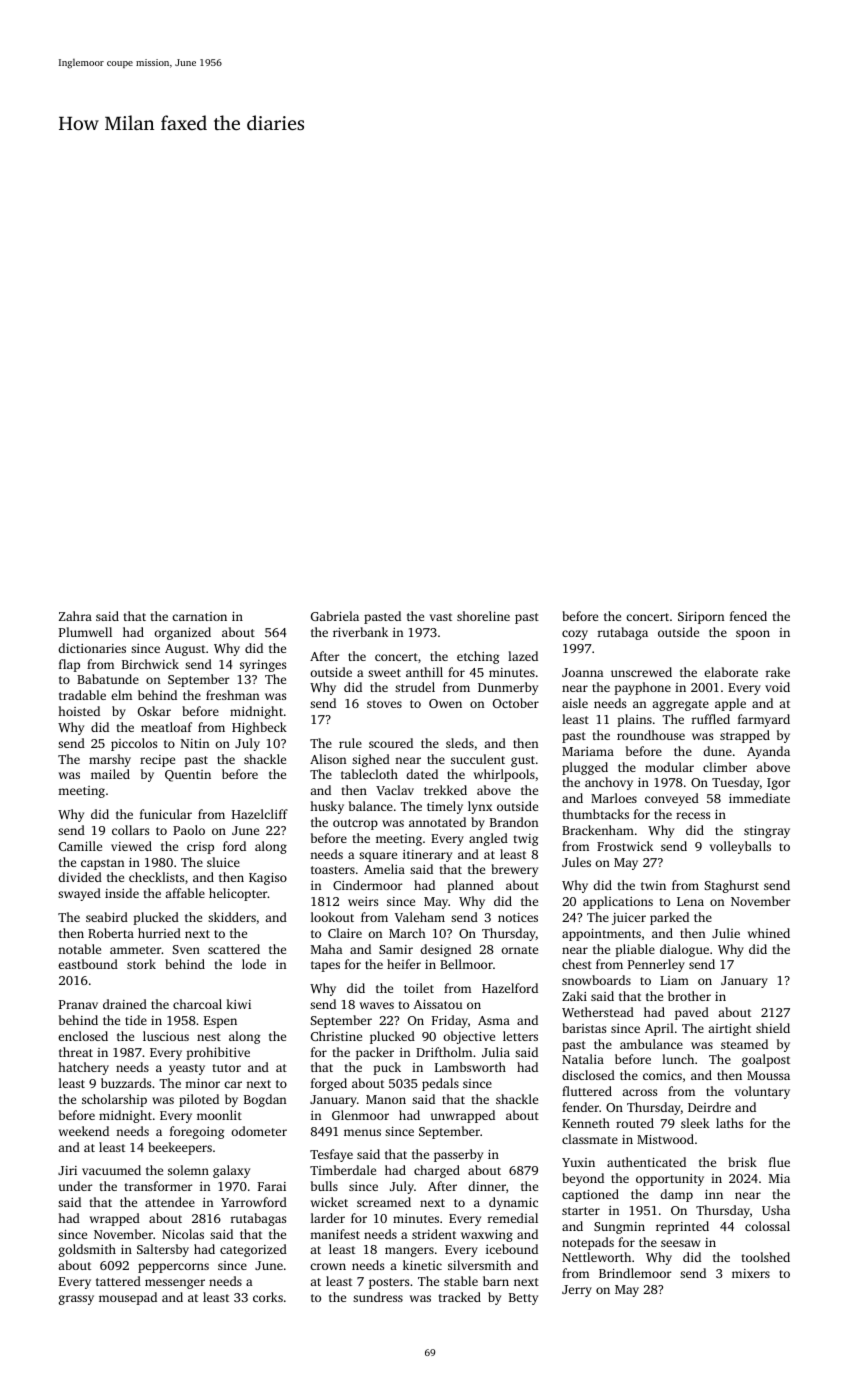  What do you see at coordinates (601, 935) in the screenshot?
I see `appointments` at bounding box center [601, 935].
